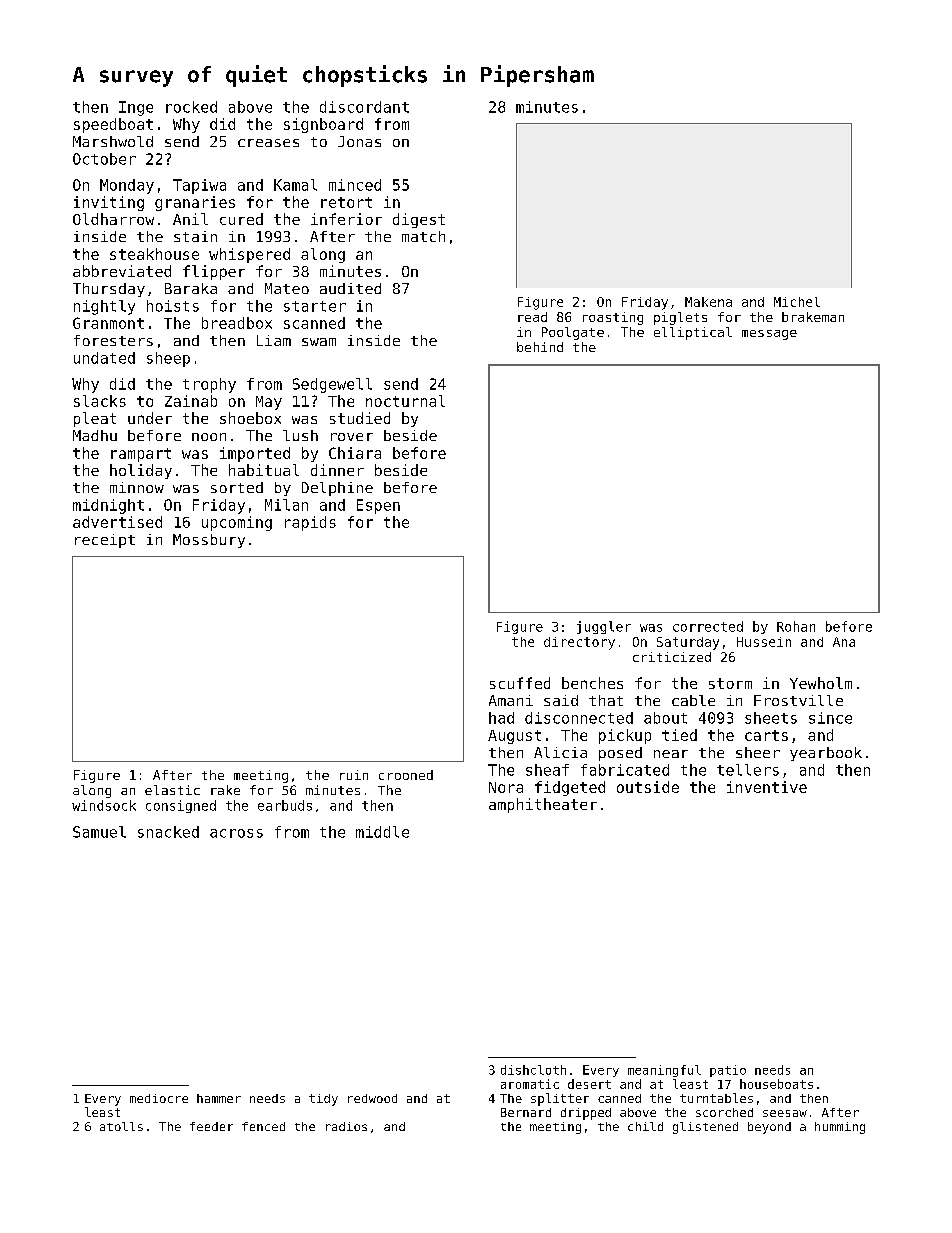 This page has width=952, height=1233. I want to click on beyond, so click(769, 1128).
